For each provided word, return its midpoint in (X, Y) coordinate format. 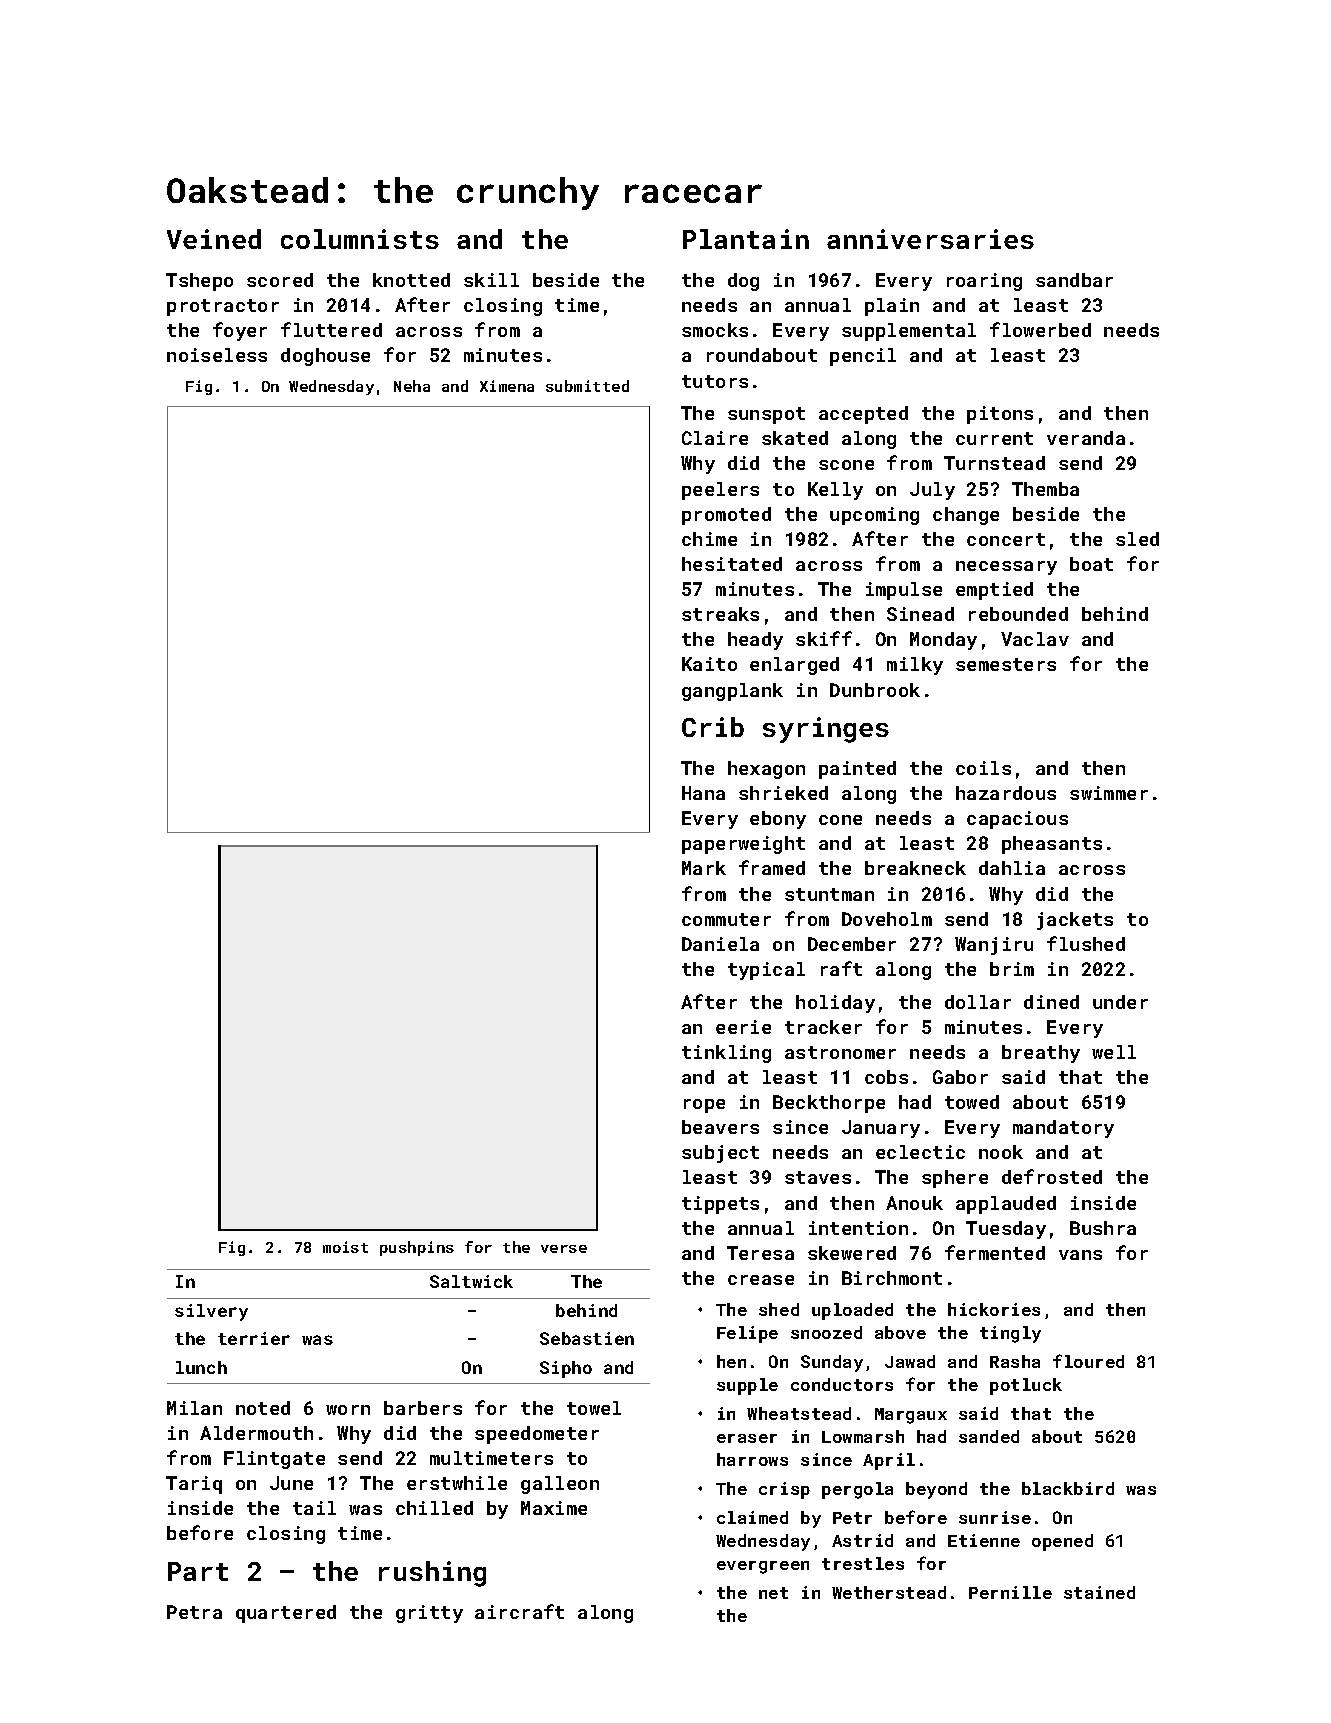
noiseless (217, 355)
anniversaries (930, 239)
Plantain (746, 239)
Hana (703, 793)
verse (564, 1249)
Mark (704, 868)
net (773, 1593)
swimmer (1109, 793)
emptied (994, 591)
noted (263, 1408)
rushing (432, 1574)
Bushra (1103, 1228)
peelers (720, 491)
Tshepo (199, 282)
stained (1099, 1592)
